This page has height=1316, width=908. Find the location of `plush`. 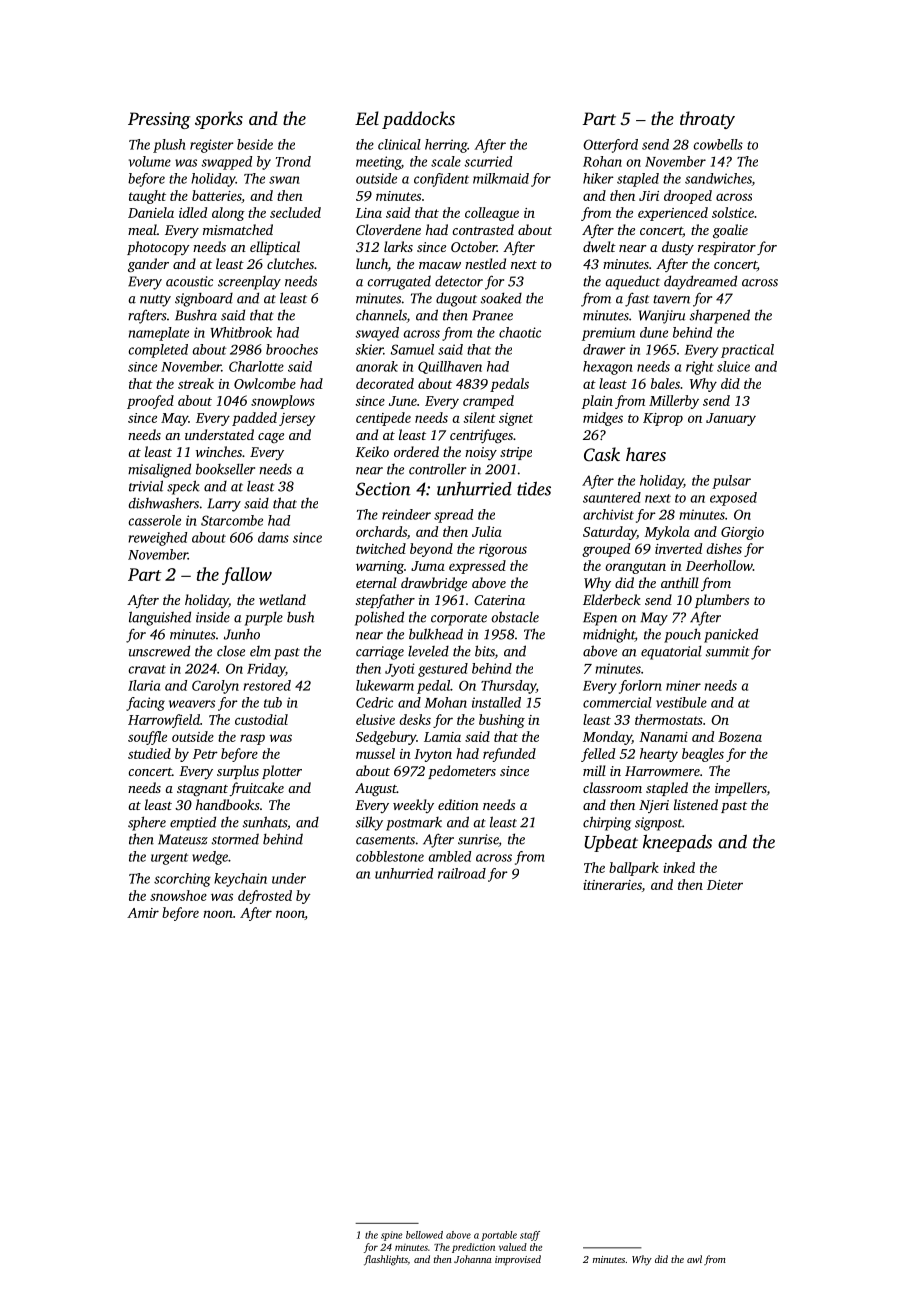

plush is located at coordinates (169, 146).
